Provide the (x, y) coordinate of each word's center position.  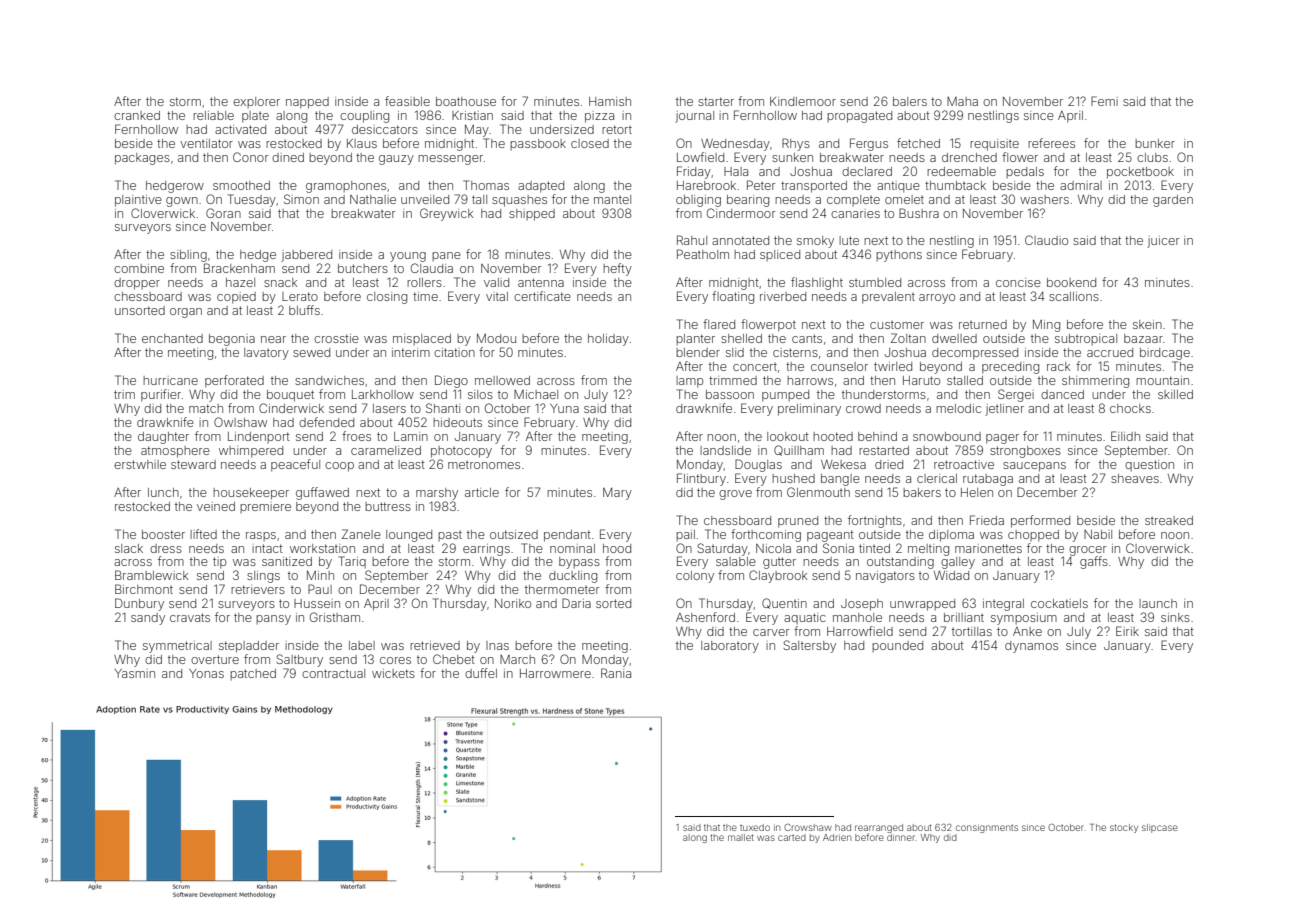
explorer (256, 102)
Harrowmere (555, 673)
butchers (363, 268)
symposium (1024, 619)
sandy (148, 619)
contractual (333, 673)
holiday (608, 340)
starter (716, 101)
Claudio (1046, 240)
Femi (1104, 101)
